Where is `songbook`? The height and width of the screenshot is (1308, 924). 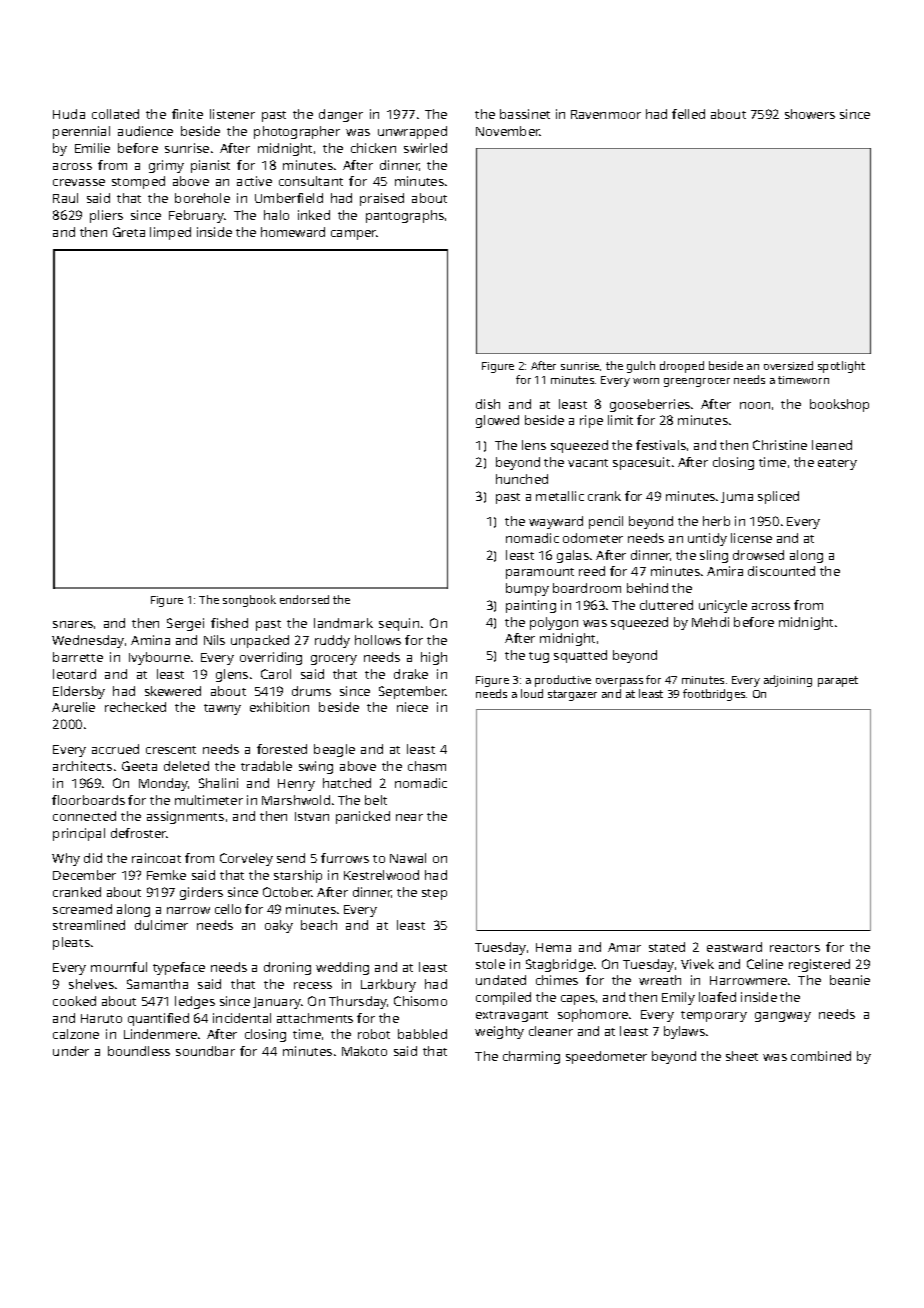 songbook is located at coordinates (249, 601).
